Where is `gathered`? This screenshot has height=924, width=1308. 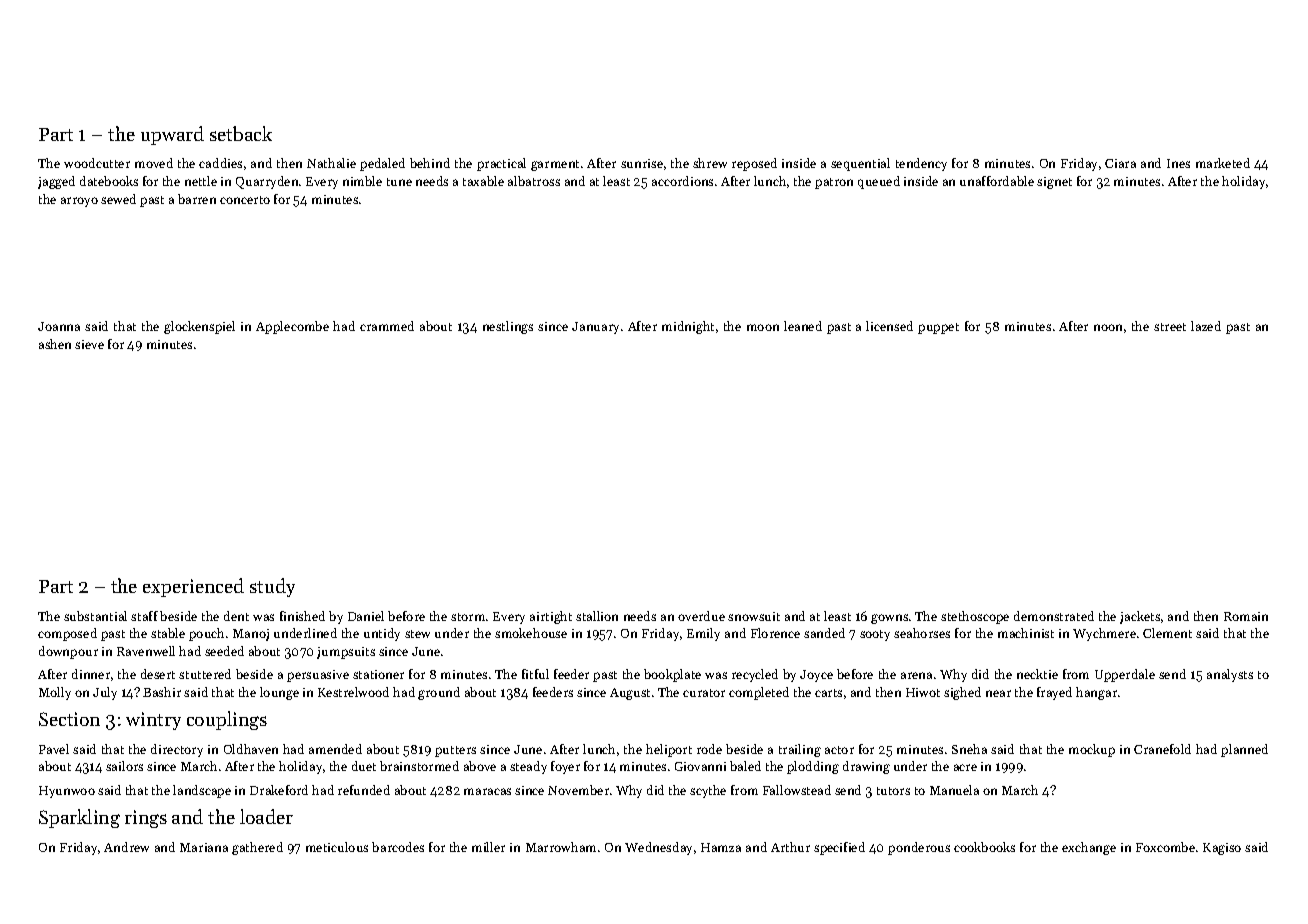 gathered is located at coordinates (257, 848).
